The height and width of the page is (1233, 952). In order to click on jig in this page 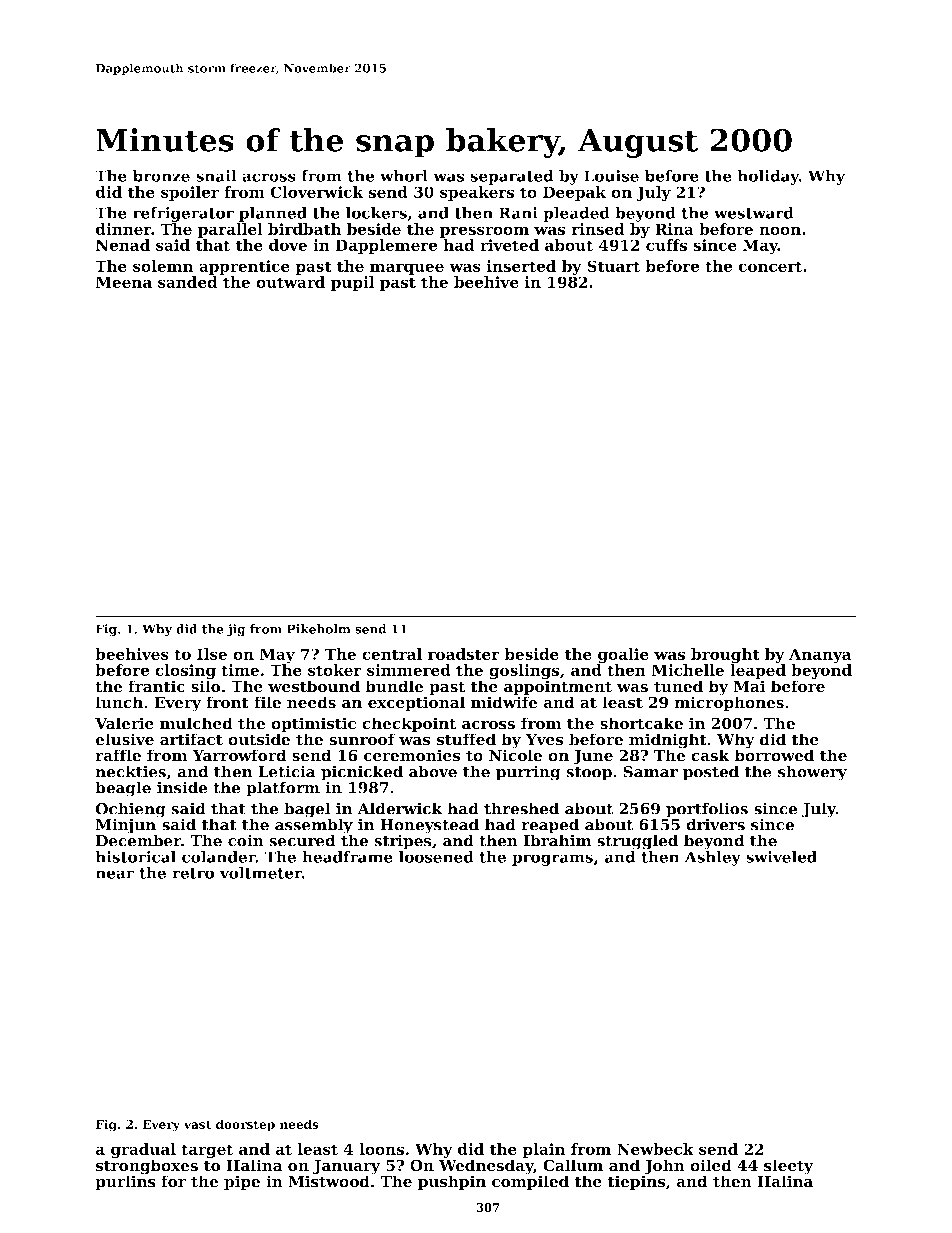, I will do `click(236, 630)`.
